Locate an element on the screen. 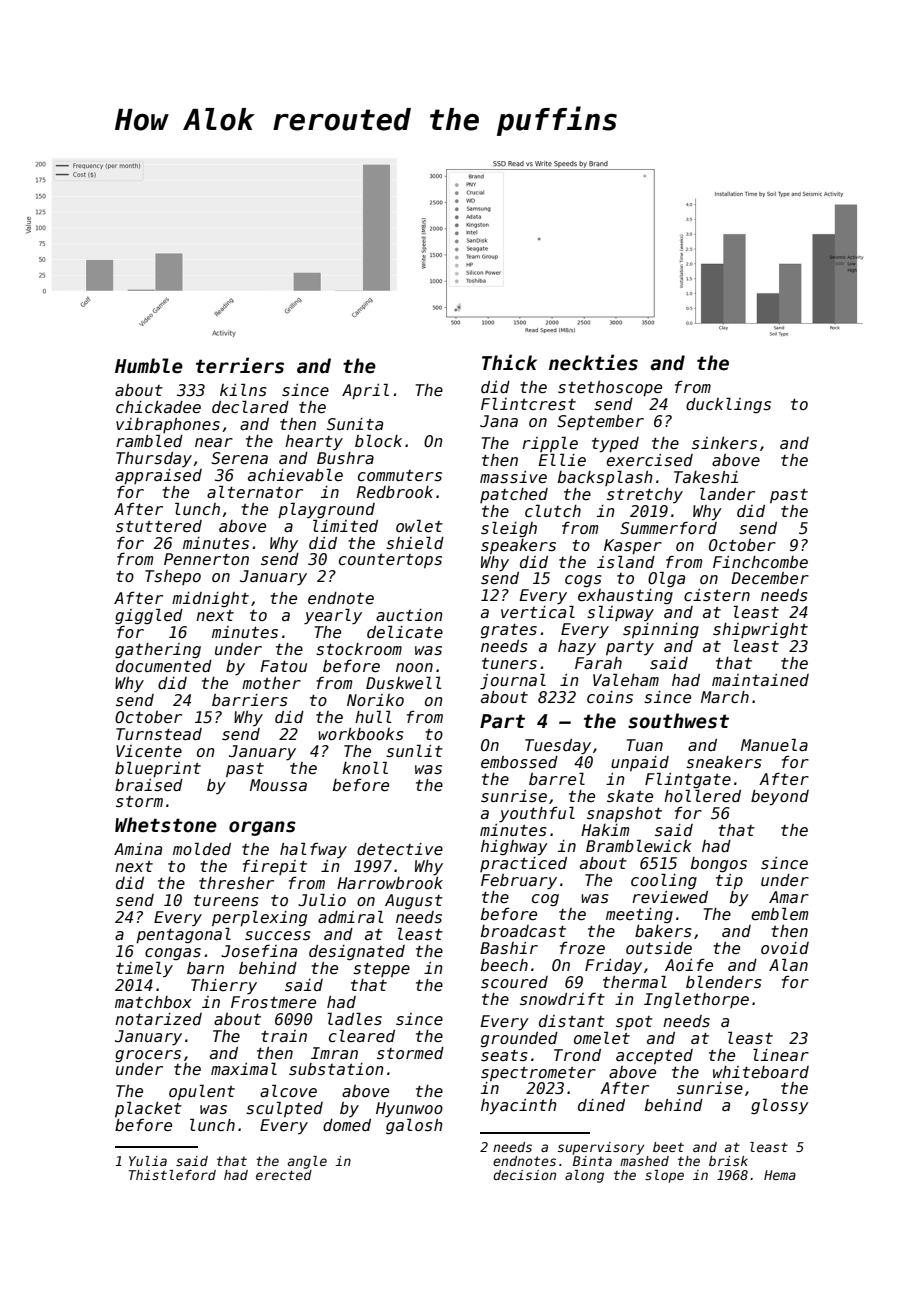 The height and width of the screenshot is (1311, 924). ducklings is located at coordinates (728, 405).
